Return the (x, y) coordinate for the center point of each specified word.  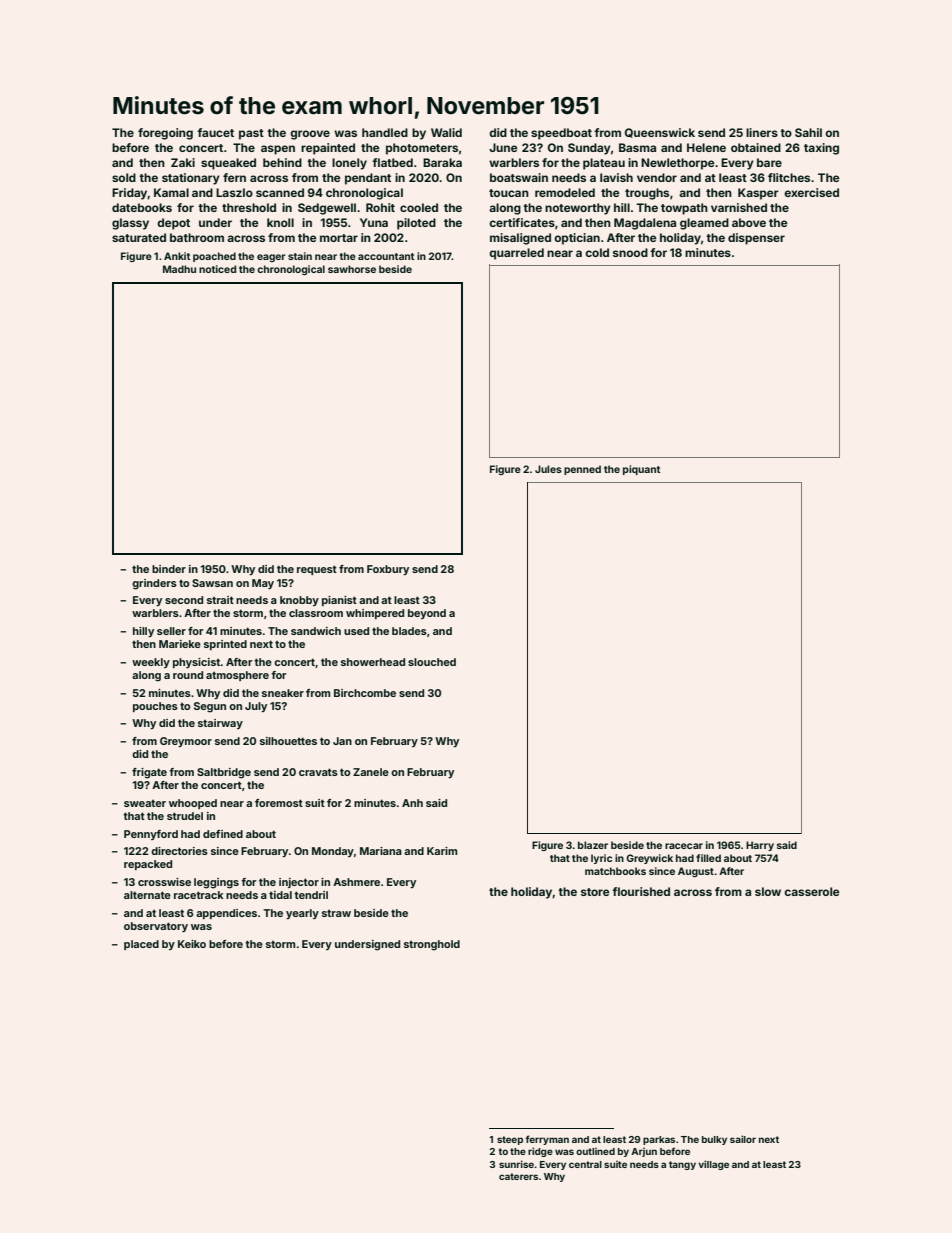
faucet (215, 132)
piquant (641, 470)
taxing (821, 149)
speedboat (561, 134)
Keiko (192, 944)
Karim (442, 851)
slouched (432, 662)
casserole (812, 891)
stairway (220, 724)
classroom (316, 613)
